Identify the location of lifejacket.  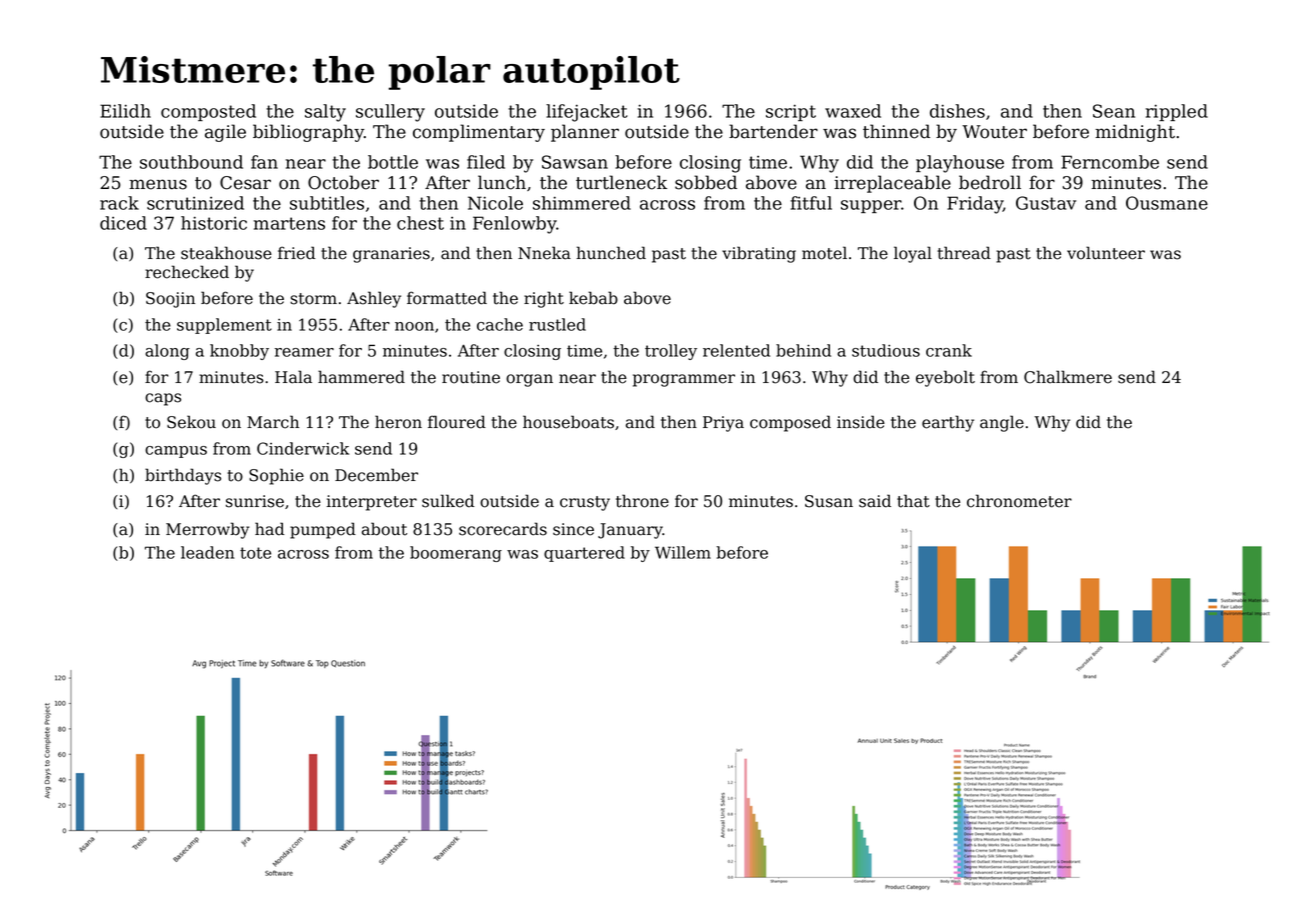
(587, 113).
